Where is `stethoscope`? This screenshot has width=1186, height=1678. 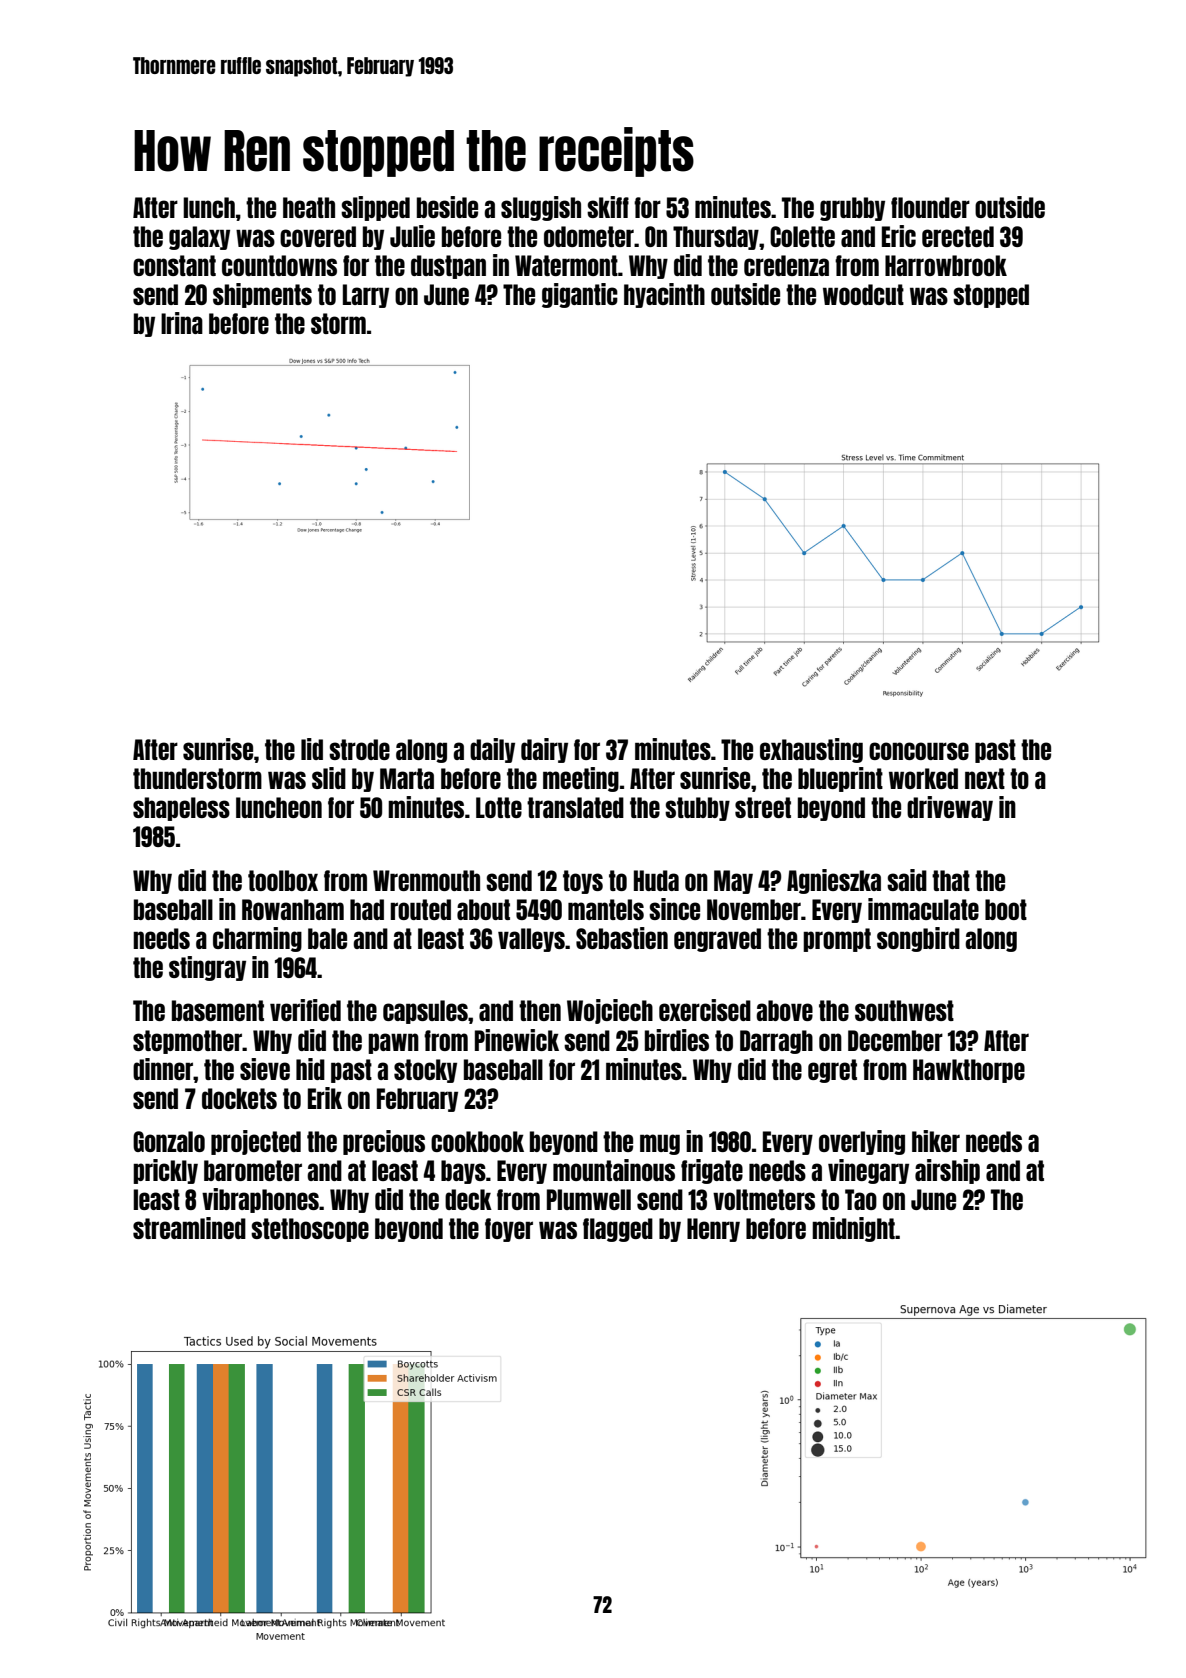 stethoscope is located at coordinates (310, 1230).
